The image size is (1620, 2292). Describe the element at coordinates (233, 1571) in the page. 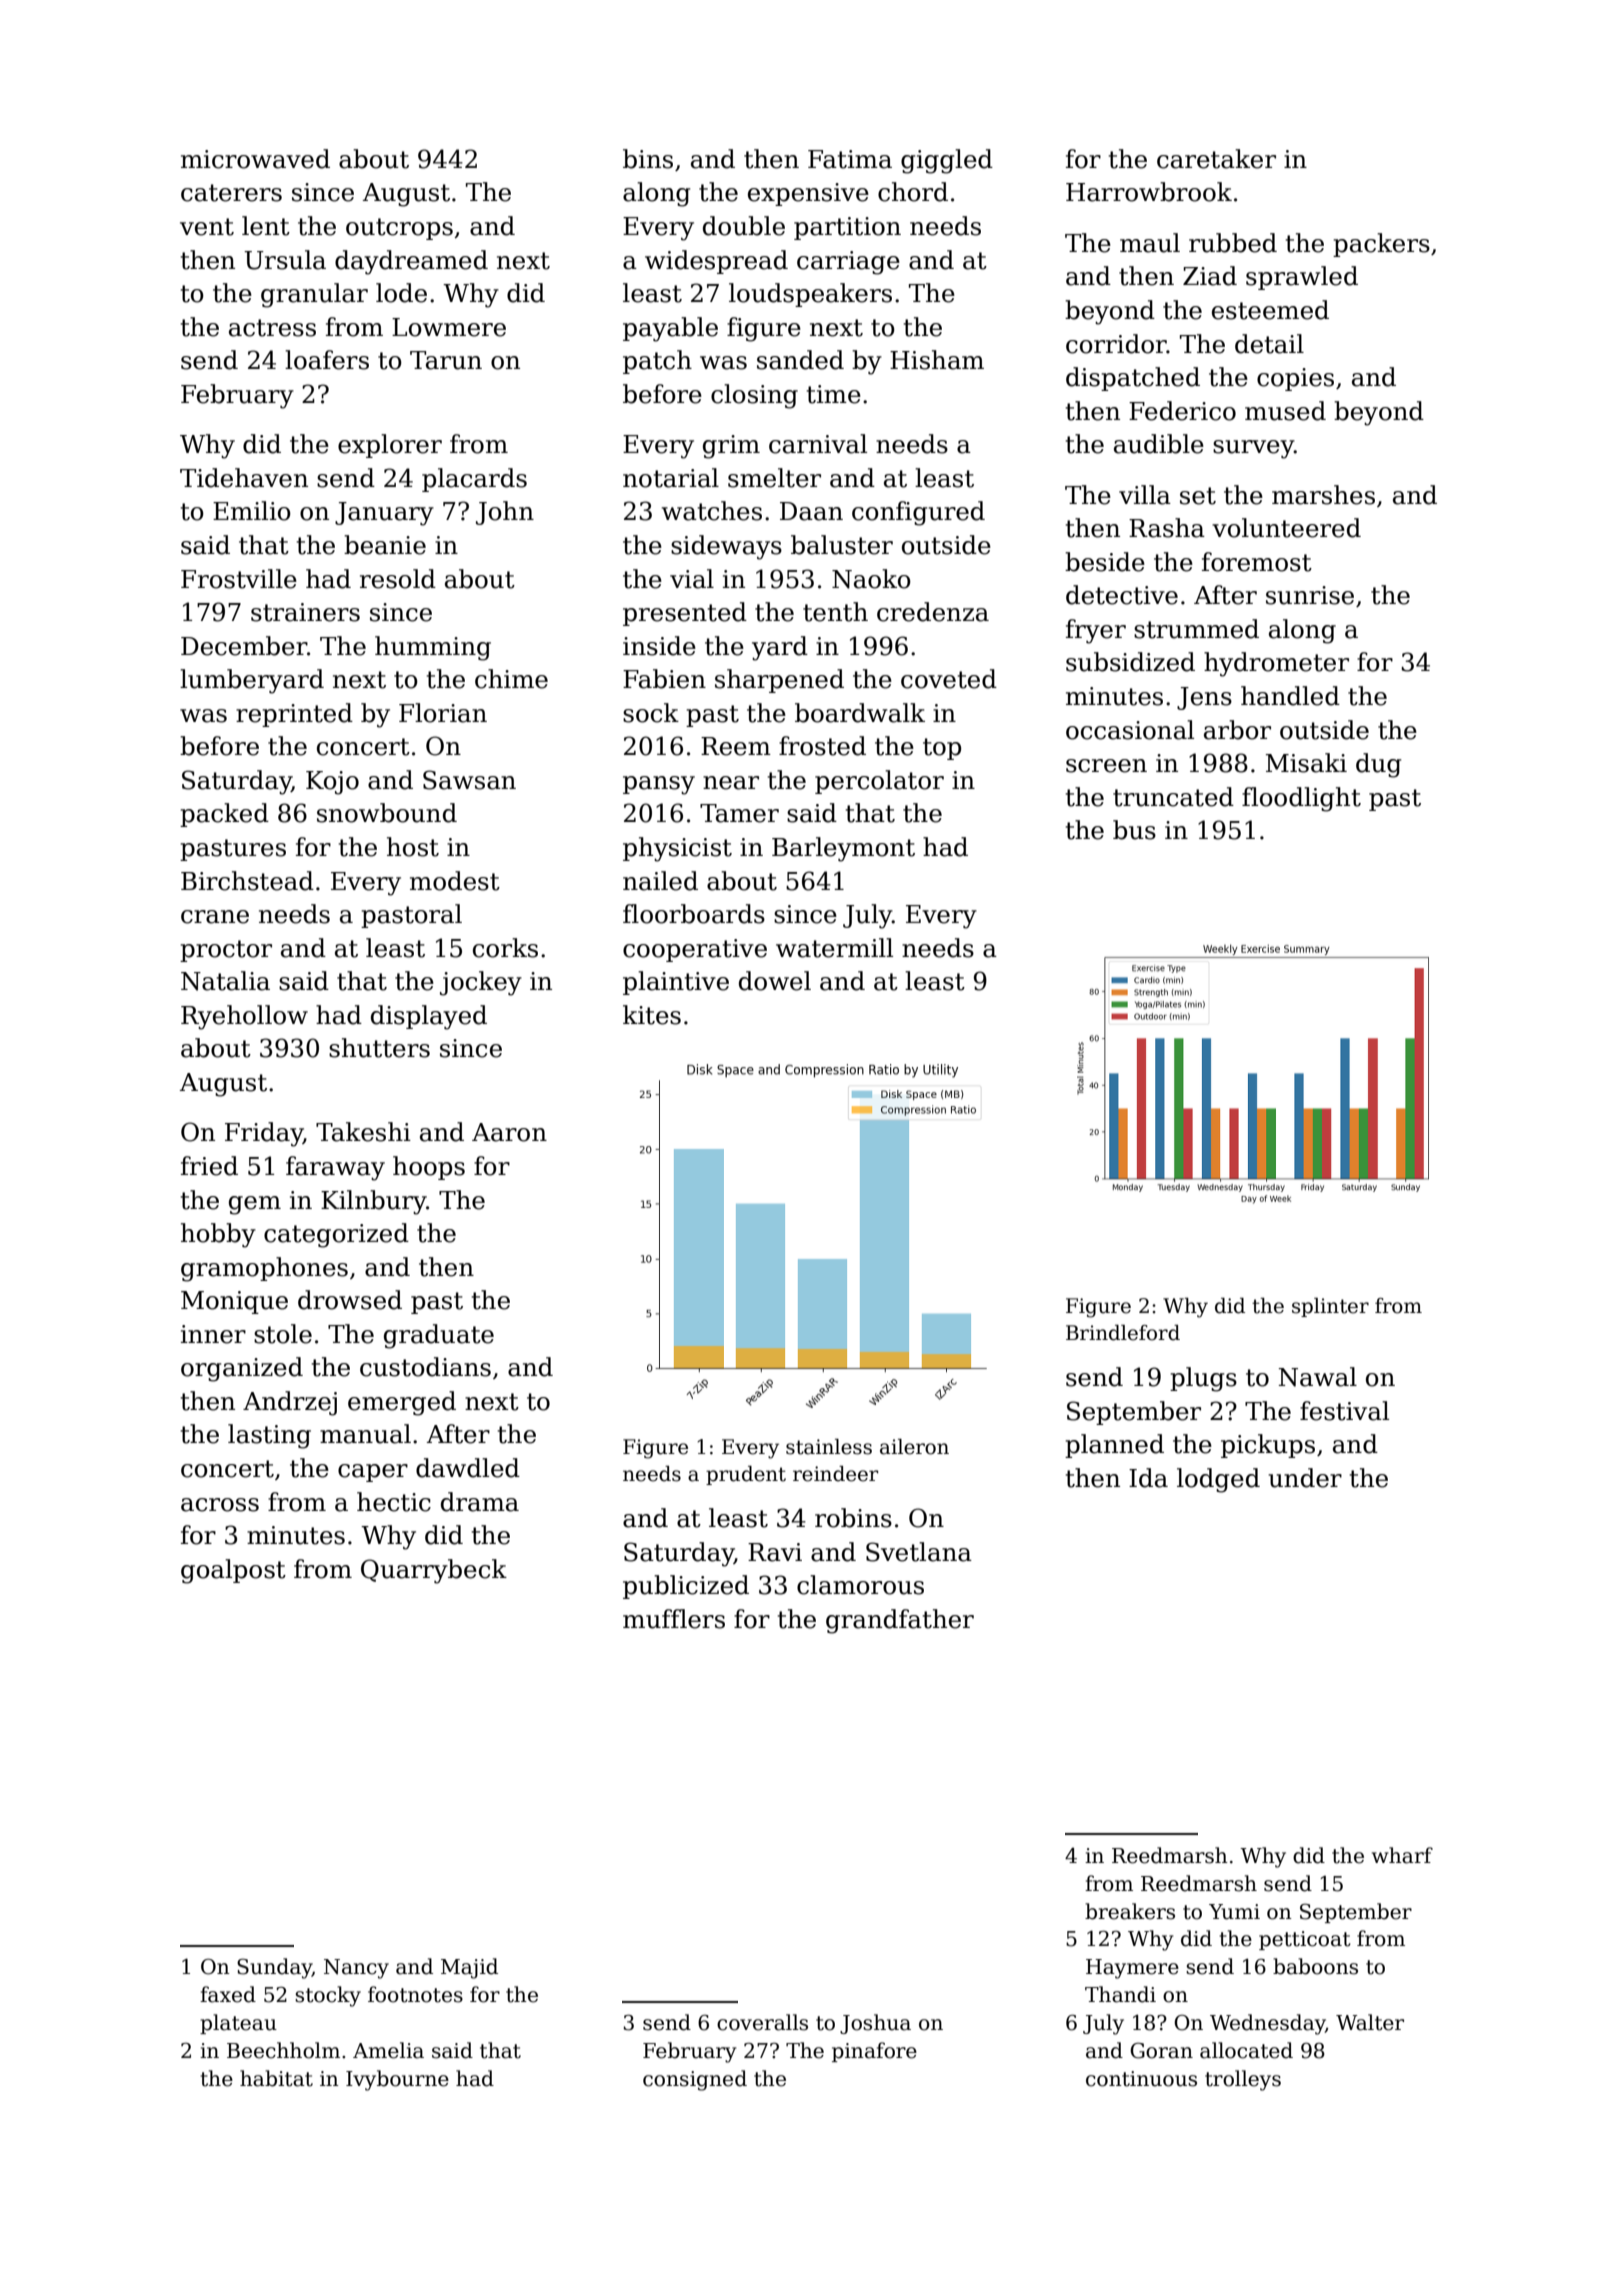

I see `goalpost` at that location.
